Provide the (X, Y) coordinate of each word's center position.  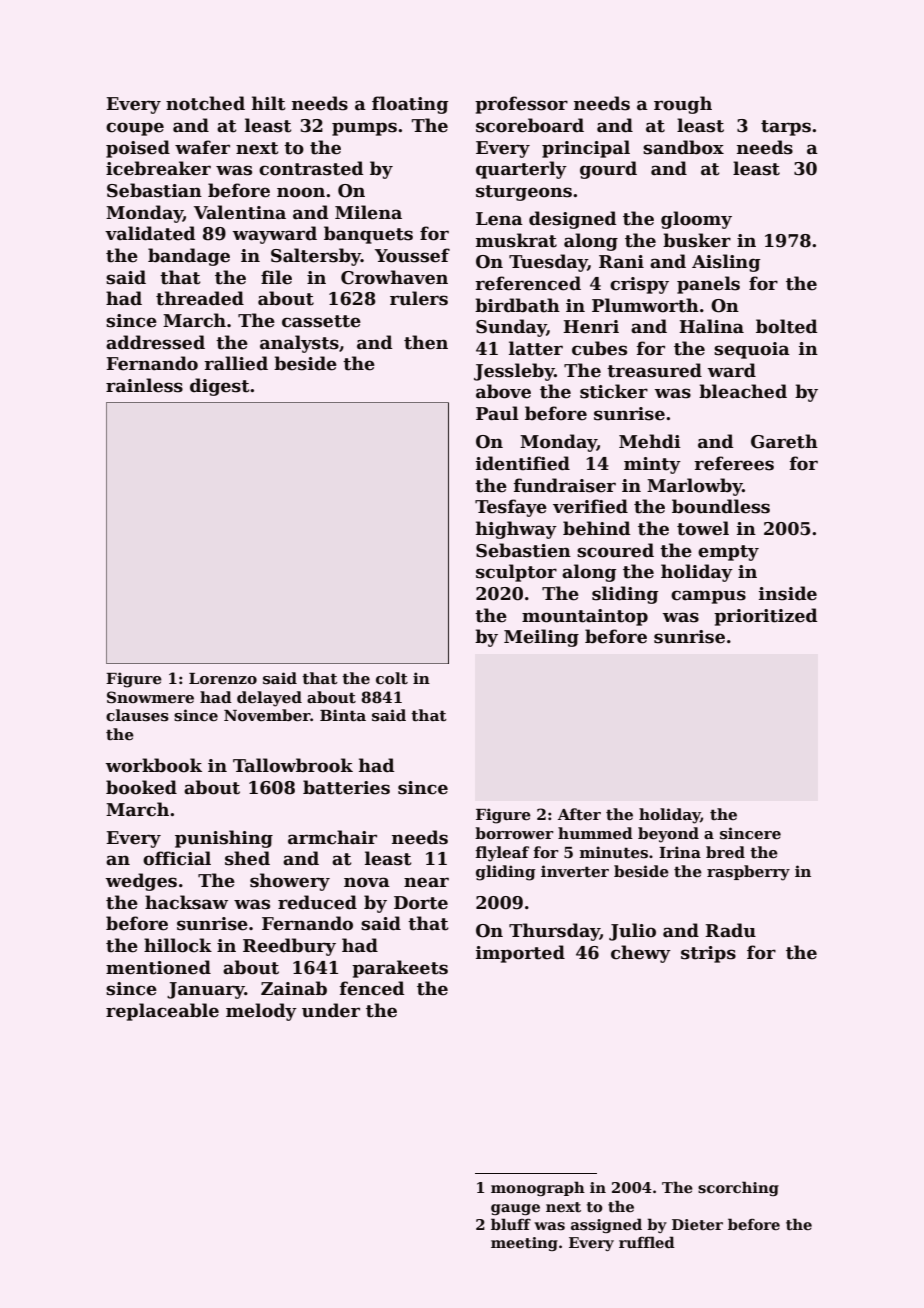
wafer (202, 147)
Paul (497, 413)
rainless (144, 385)
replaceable (162, 1012)
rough (683, 105)
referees (734, 463)
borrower (514, 833)
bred (725, 852)
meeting (524, 1244)
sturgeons (524, 193)
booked (141, 787)
